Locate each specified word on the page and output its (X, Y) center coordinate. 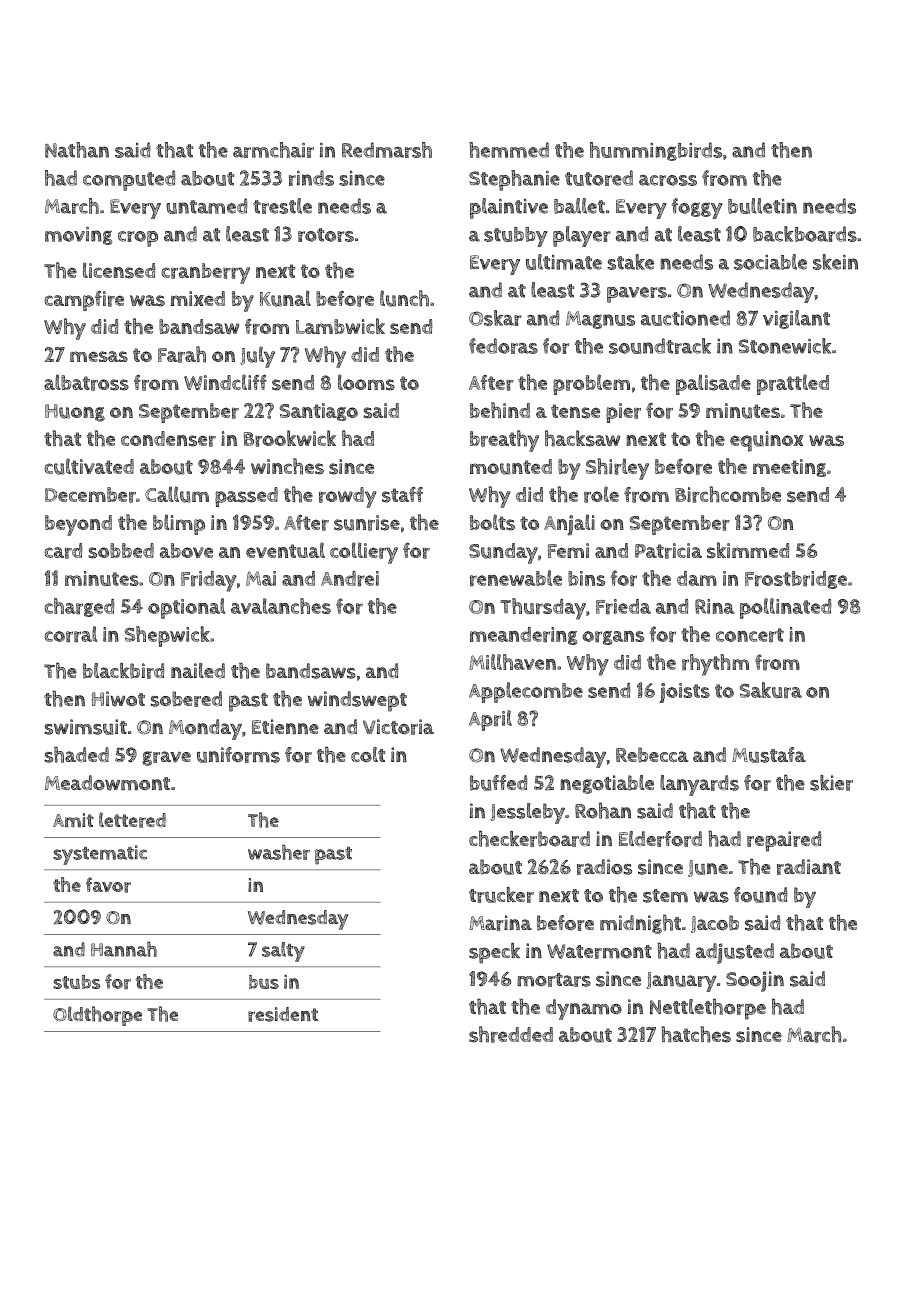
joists (685, 693)
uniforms (238, 755)
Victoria (398, 727)
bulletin (762, 206)
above (186, 550)
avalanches (281, 606)
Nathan (77, 150)
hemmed (509, 150)
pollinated (785, 608)
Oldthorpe (97, 1016)
